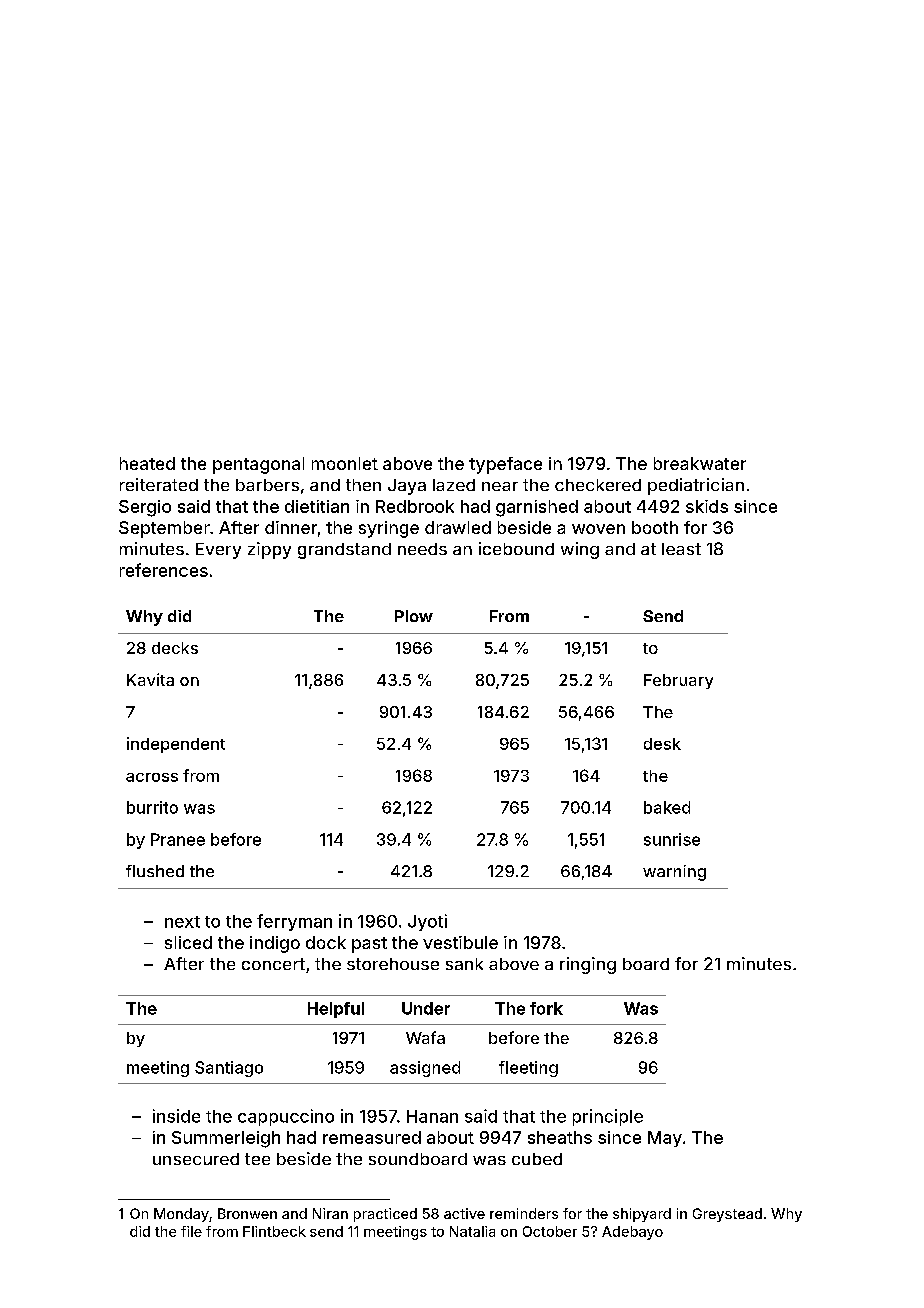 This page has height=1308, width=924. What do you see at coordinates (588, 965) in the page?
I see `ringing` at bounding box center [588, 965].
